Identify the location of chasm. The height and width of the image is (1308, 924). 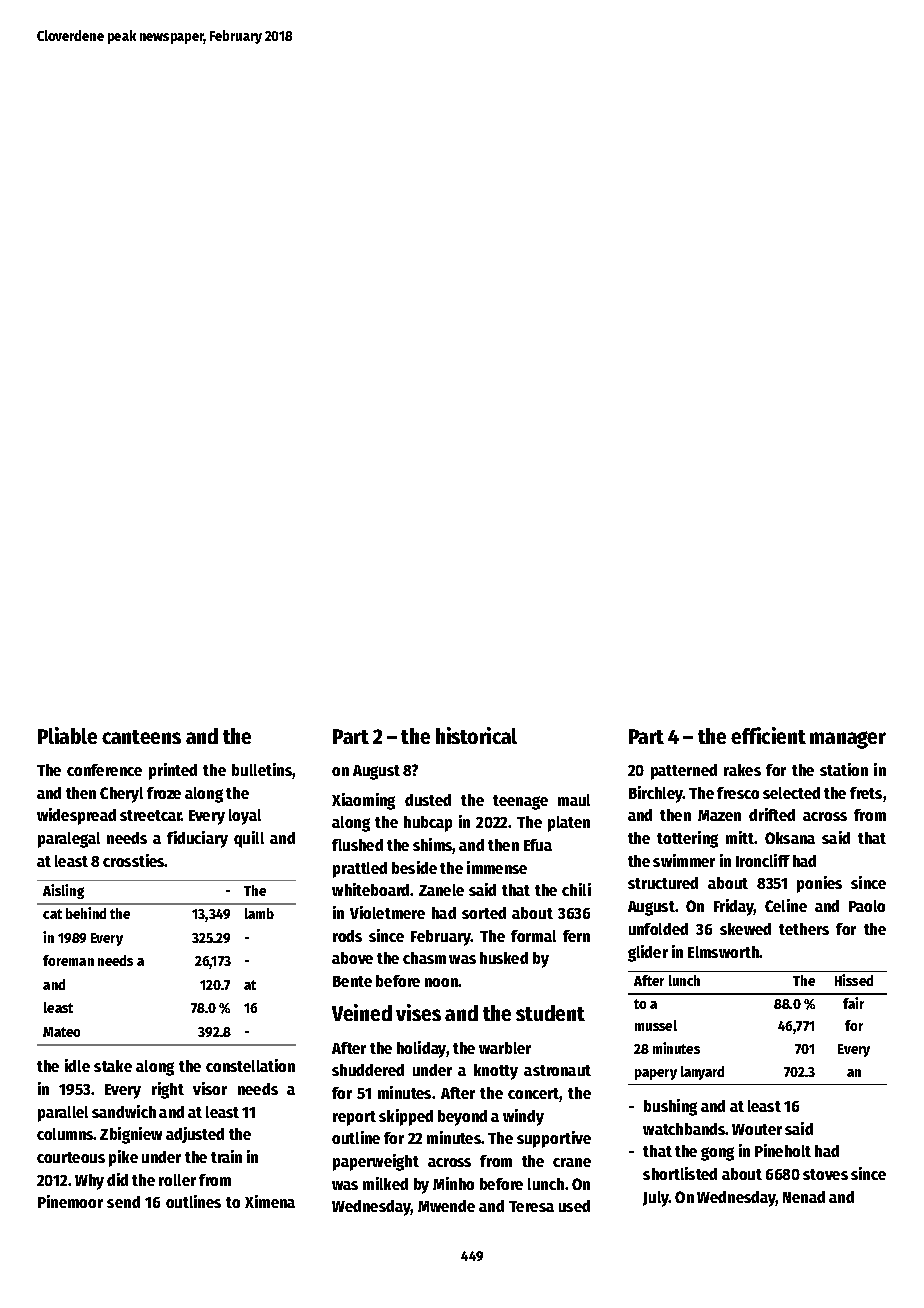
(424, 958).
